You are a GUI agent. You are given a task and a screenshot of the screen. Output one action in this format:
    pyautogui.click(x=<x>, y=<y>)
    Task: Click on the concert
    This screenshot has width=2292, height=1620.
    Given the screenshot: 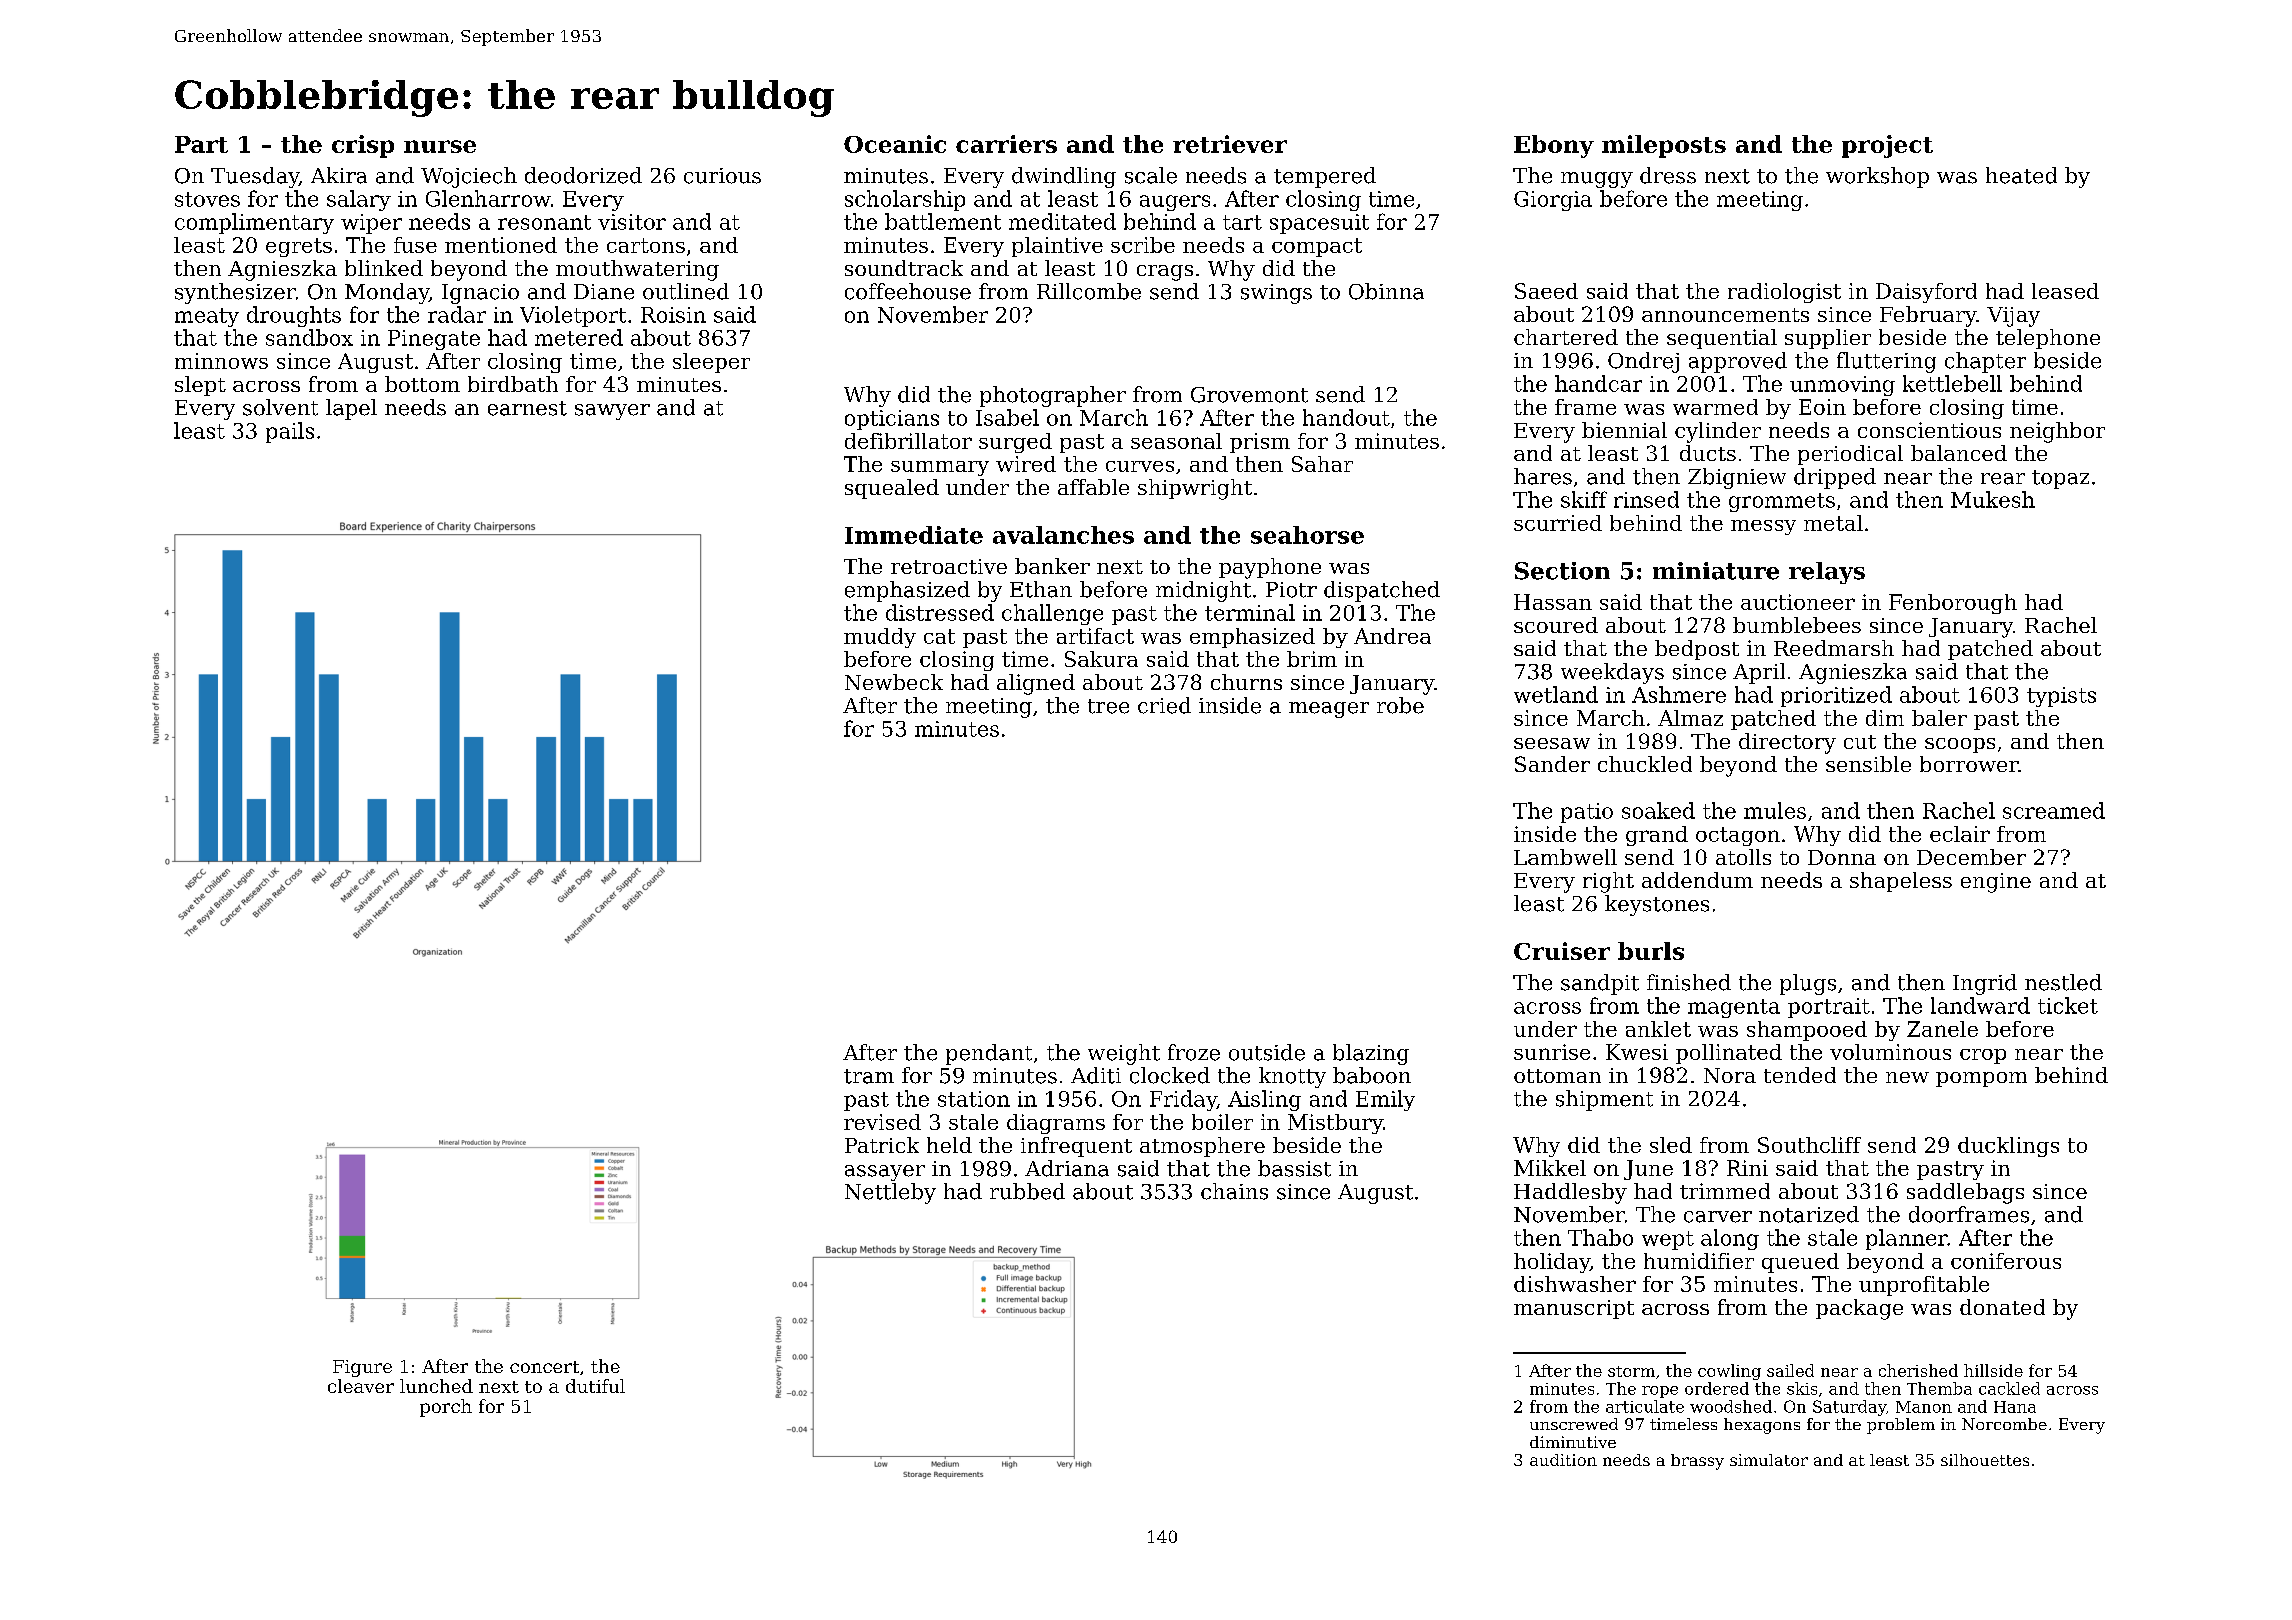 What is the action you would take?
    pyautogui.click(x=544, y=1367)
